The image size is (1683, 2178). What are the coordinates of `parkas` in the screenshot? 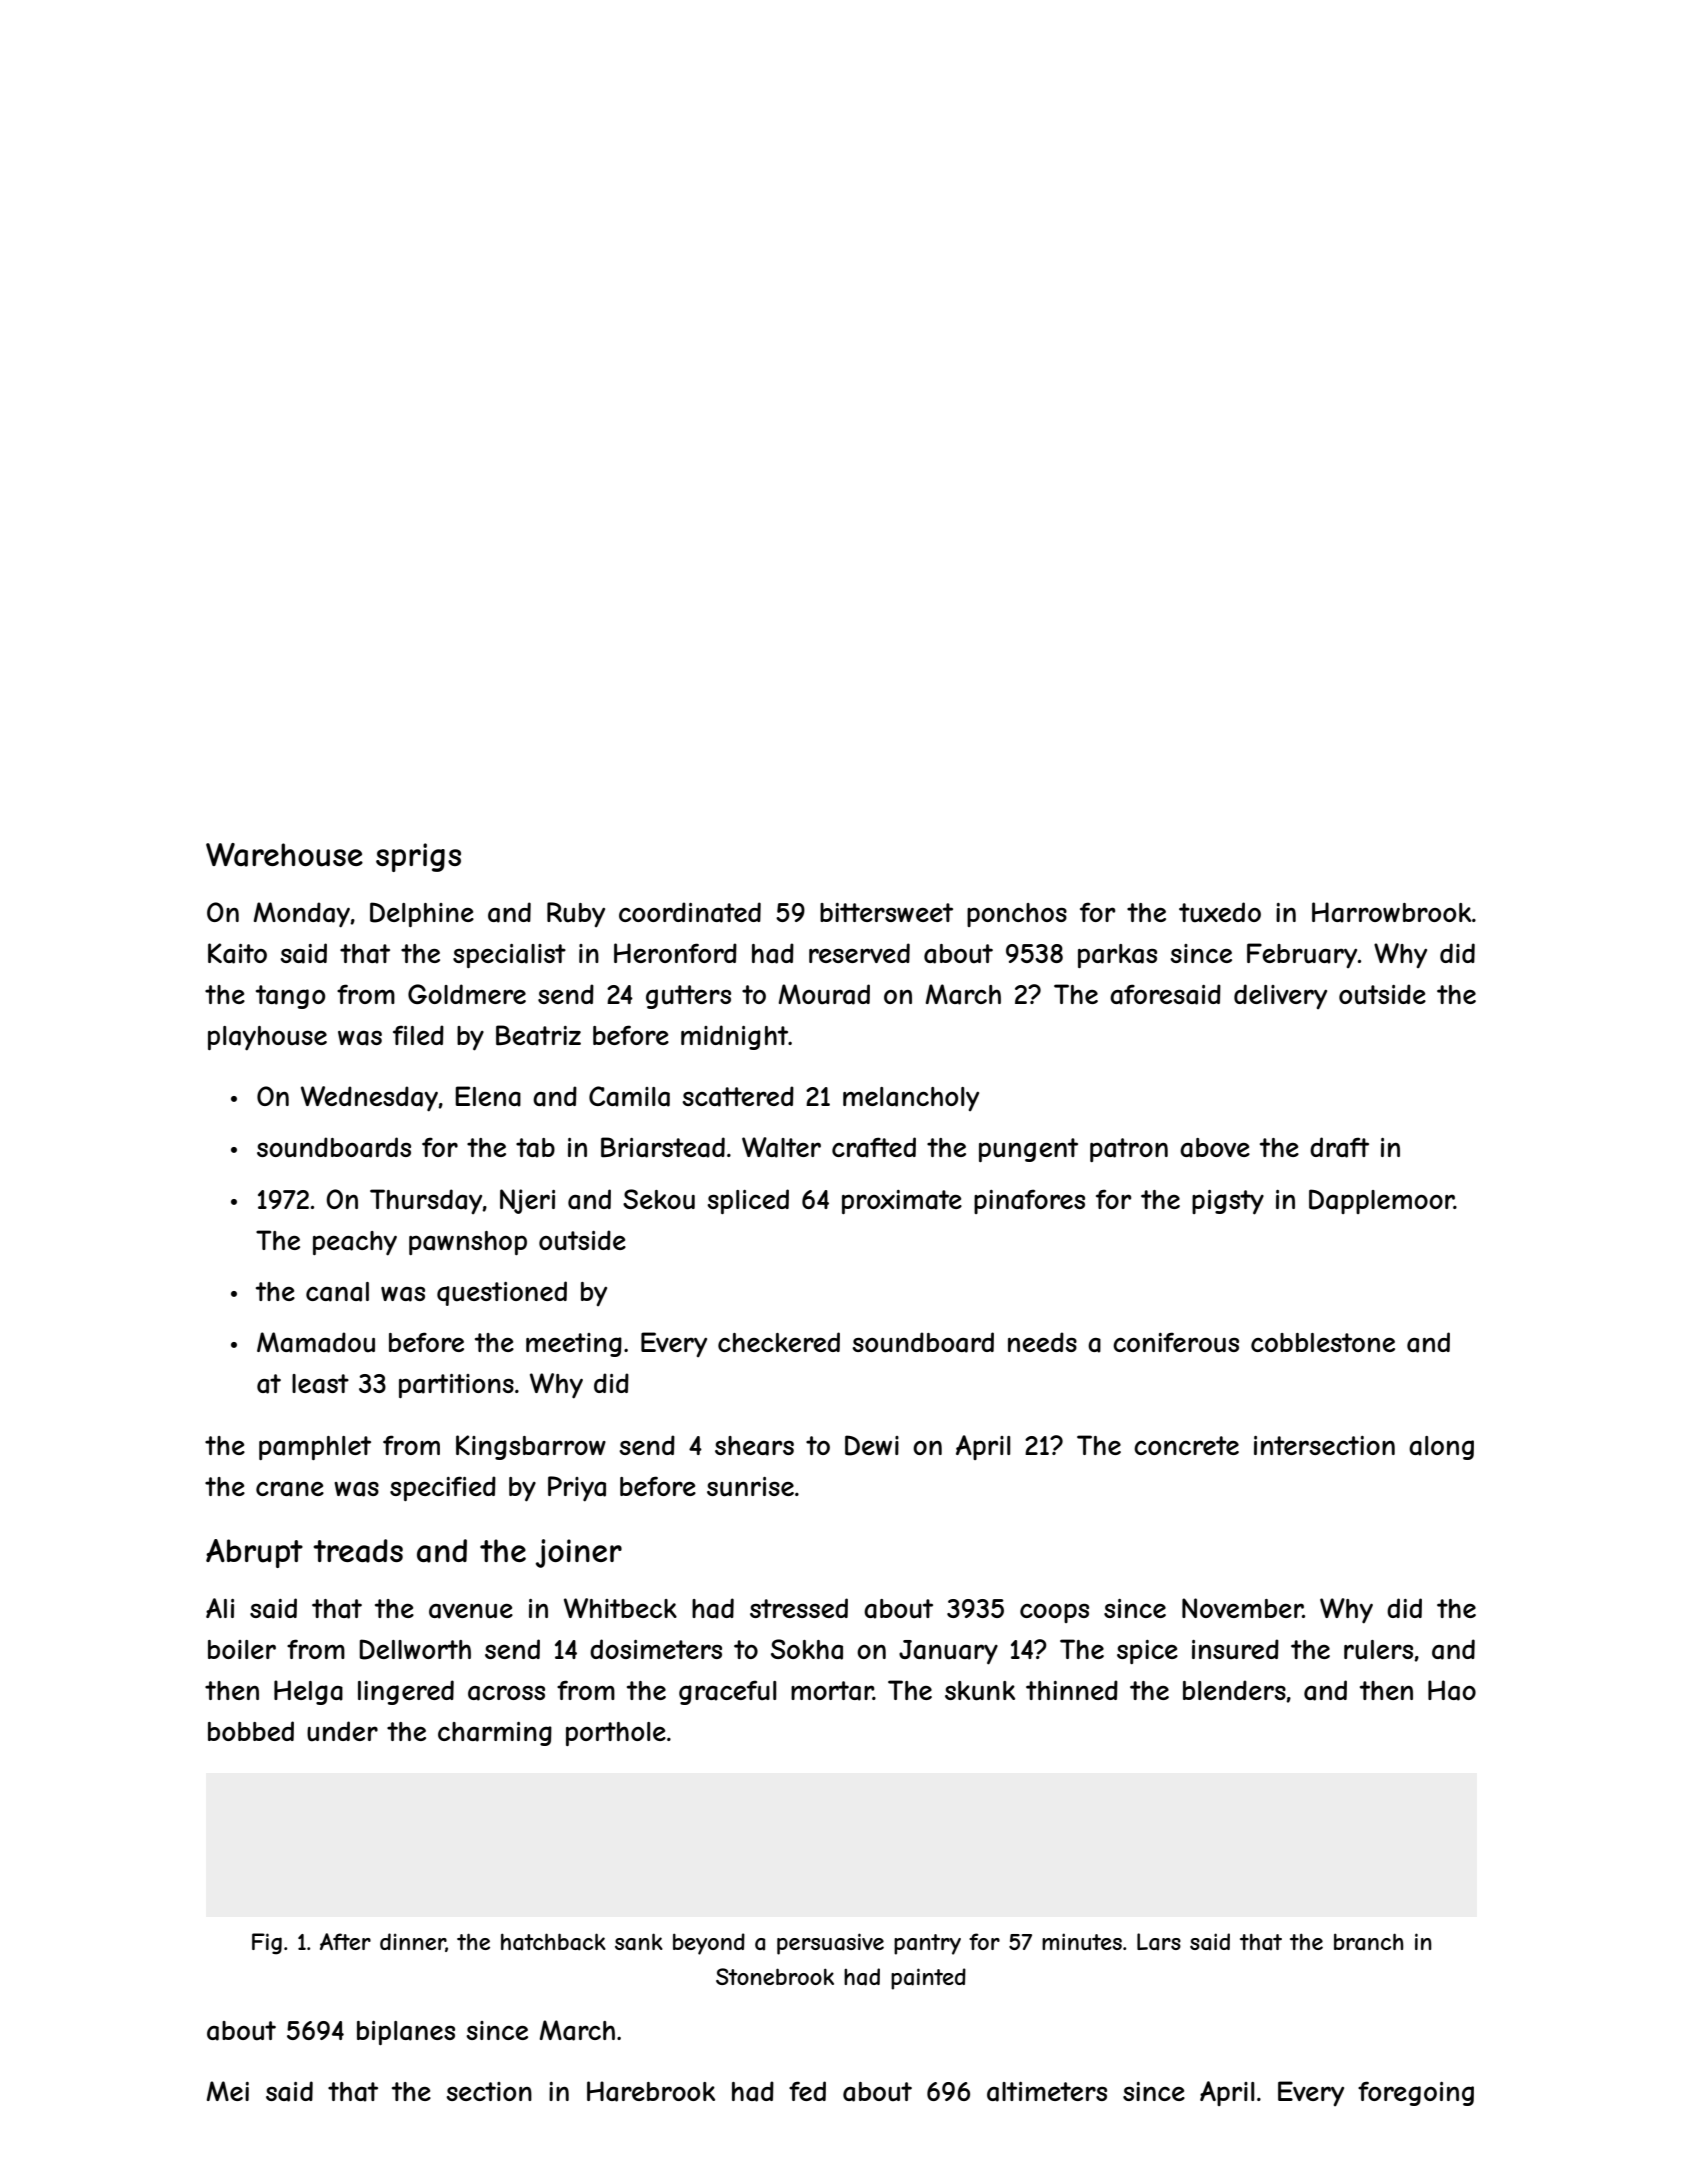 It's located at (1117, 956).
